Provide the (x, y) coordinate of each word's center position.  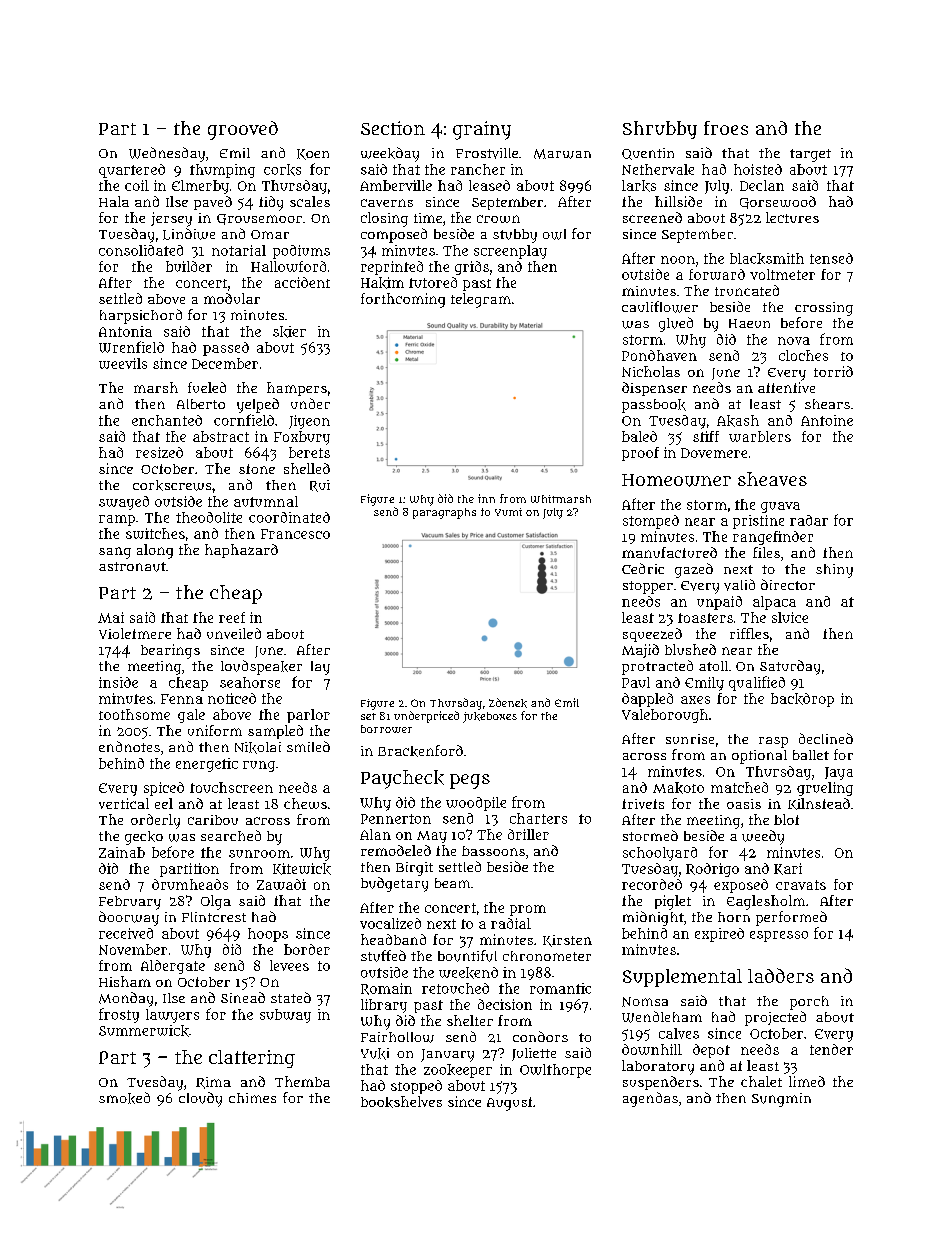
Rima (213, 1083)
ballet (811, 755)
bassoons (493, 851)
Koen (313, 154)
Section (393, 128)
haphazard (241, 551)
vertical (124, 803)
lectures (792, 217)
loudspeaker (261, 667)
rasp (773, 742)
